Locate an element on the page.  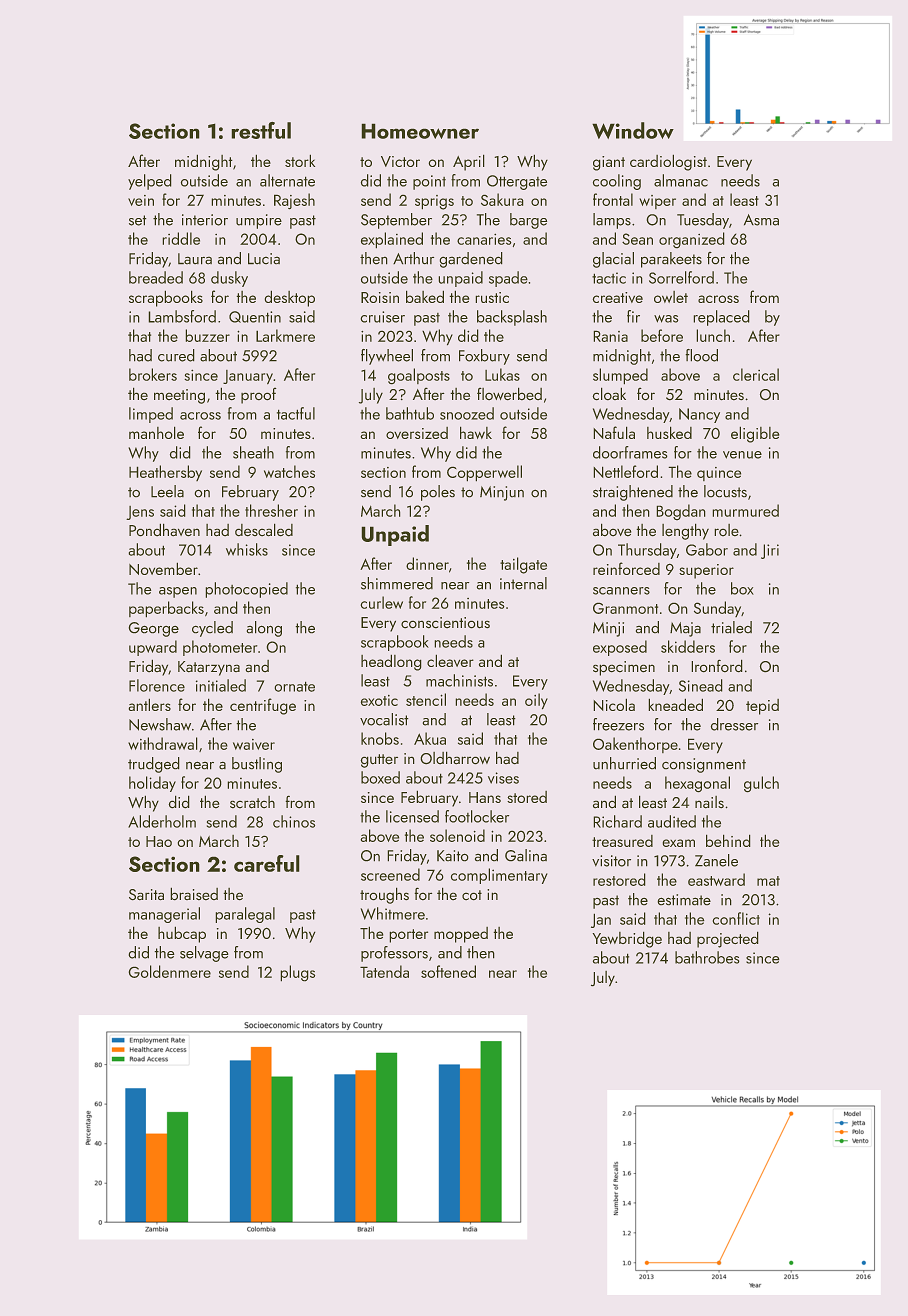
dinner is located at coordinates (427, 563).
